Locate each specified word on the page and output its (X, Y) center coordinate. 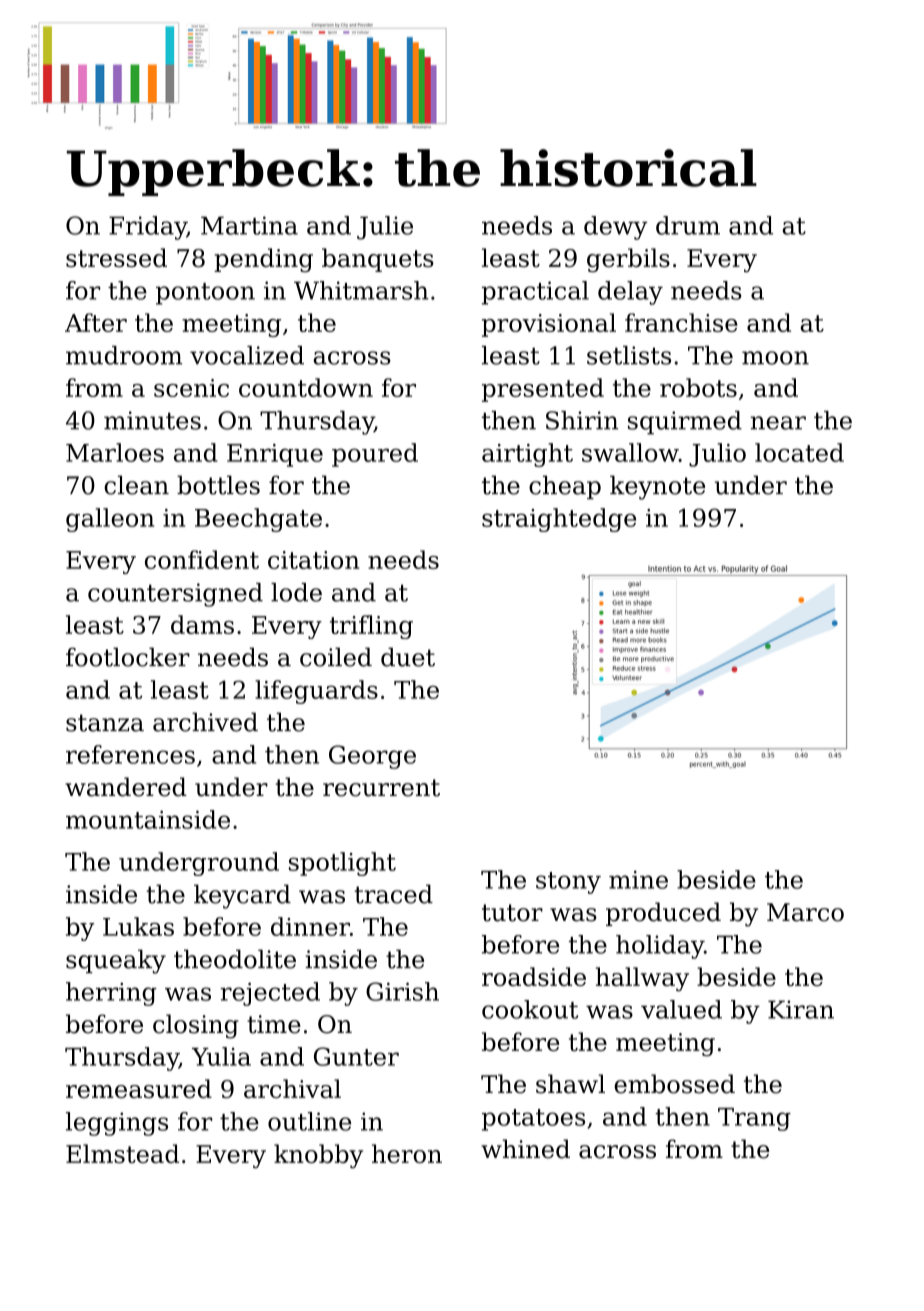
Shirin (582, 420)
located (799, 452)
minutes (152, 420)
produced (663, 914)
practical (535, 293)
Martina (249, 225)
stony (568, 883)
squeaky (116, 961)
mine (638, 880)
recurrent (381, 788)
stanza (105, 723)
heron (407, 1153)
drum (688, 225)
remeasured (139, 1088)
